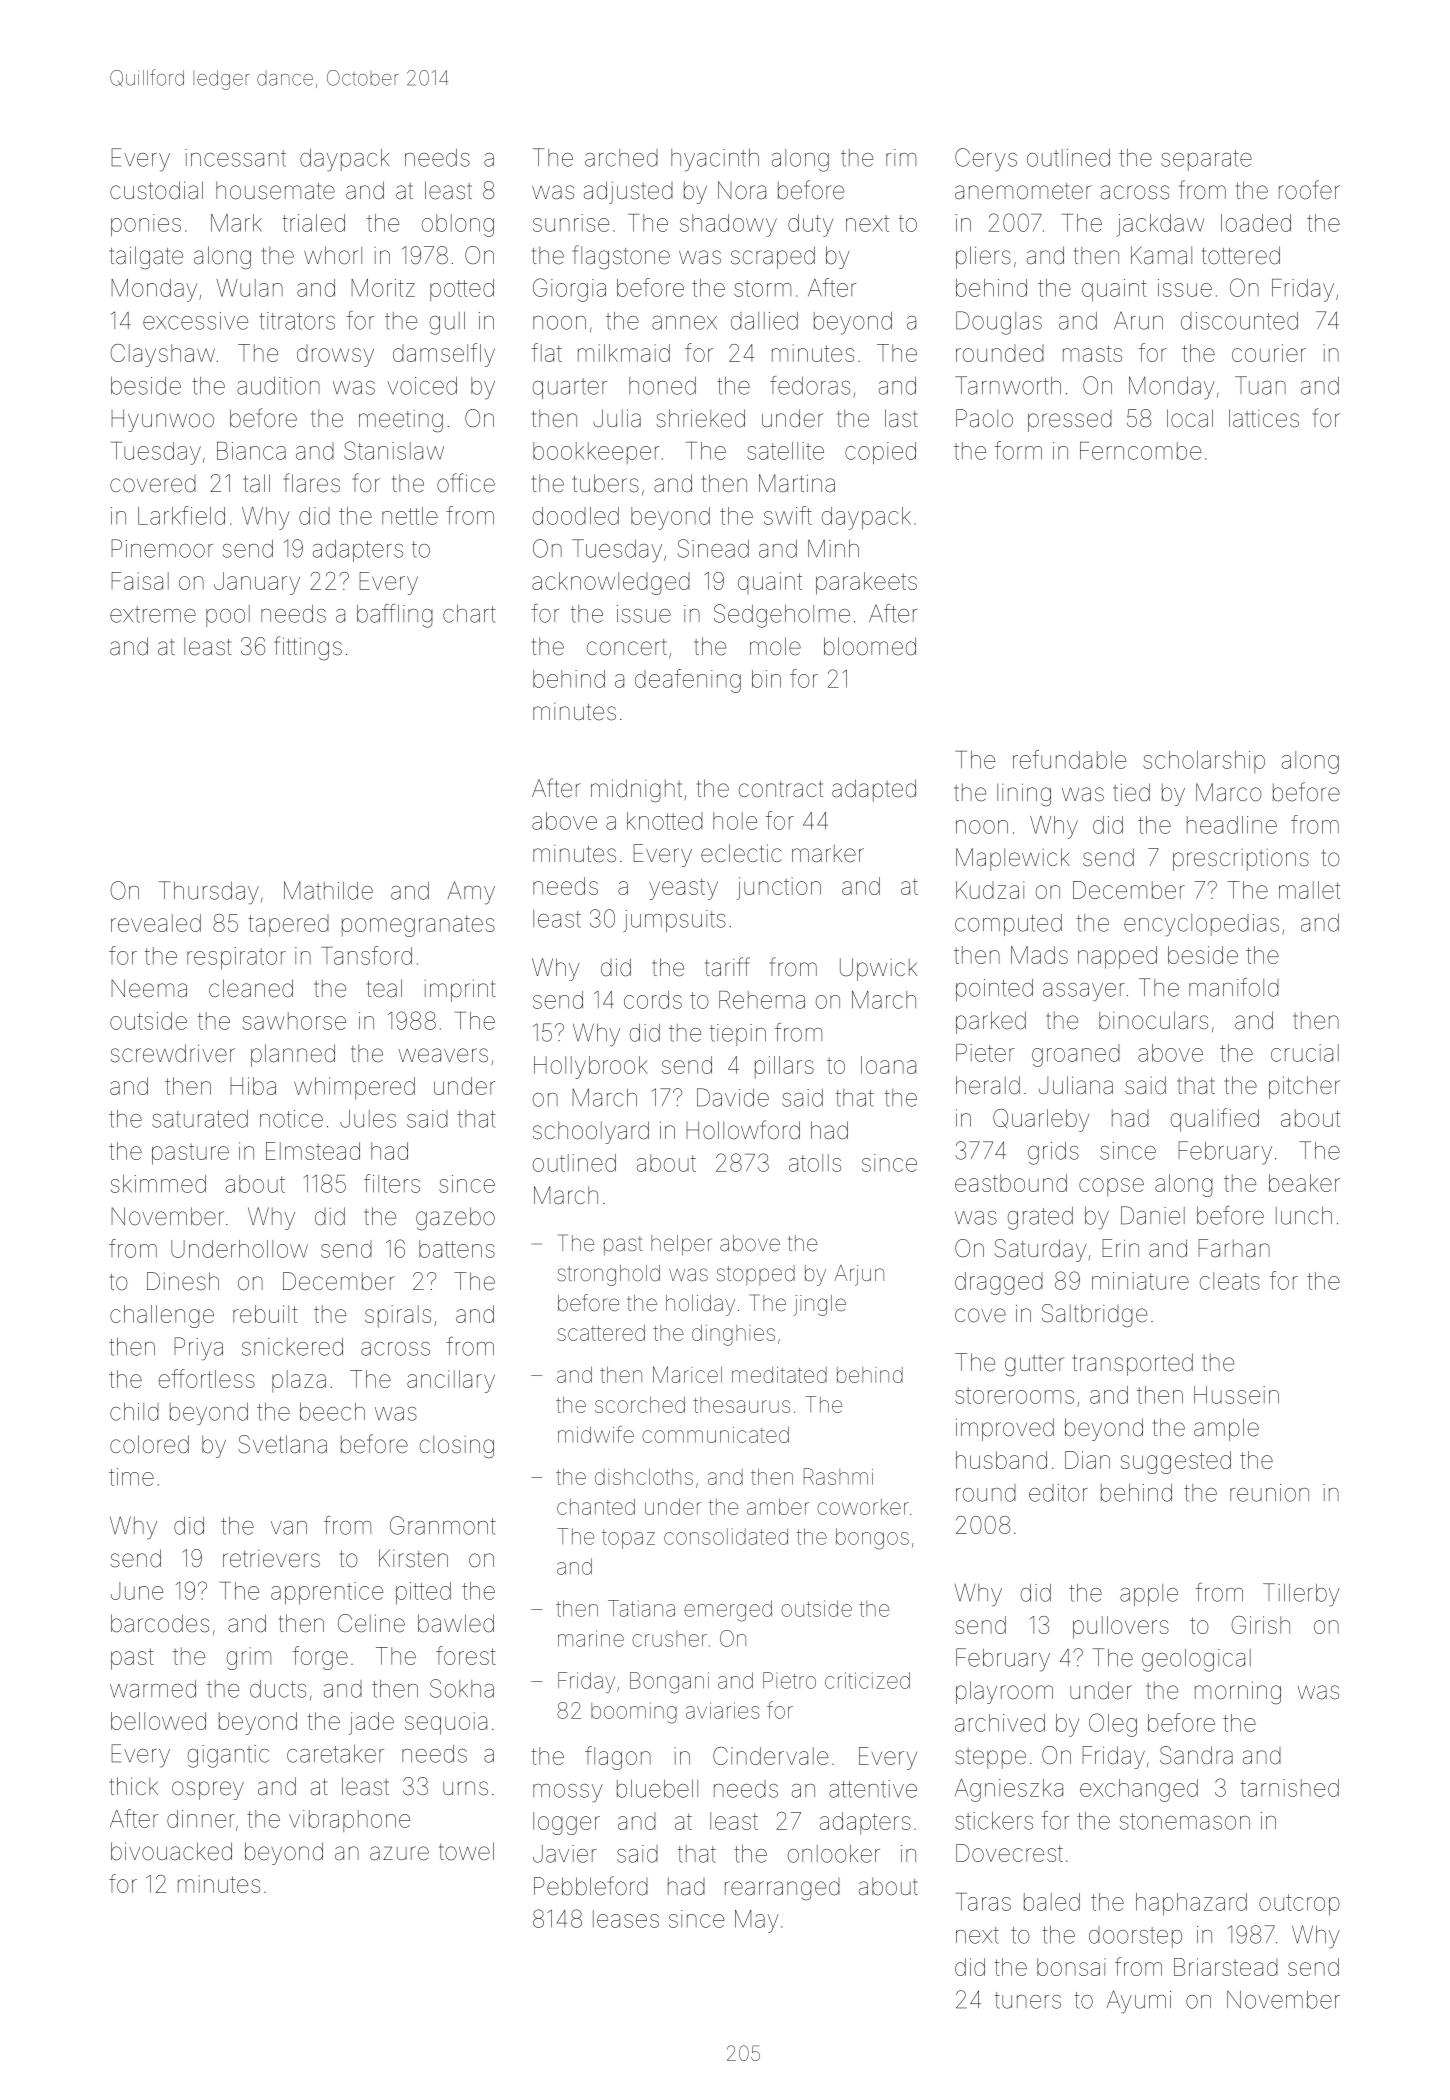 The width and height of the screenshot is (1450, 2100). I want to click on Arjun, so click(859, 1275).
